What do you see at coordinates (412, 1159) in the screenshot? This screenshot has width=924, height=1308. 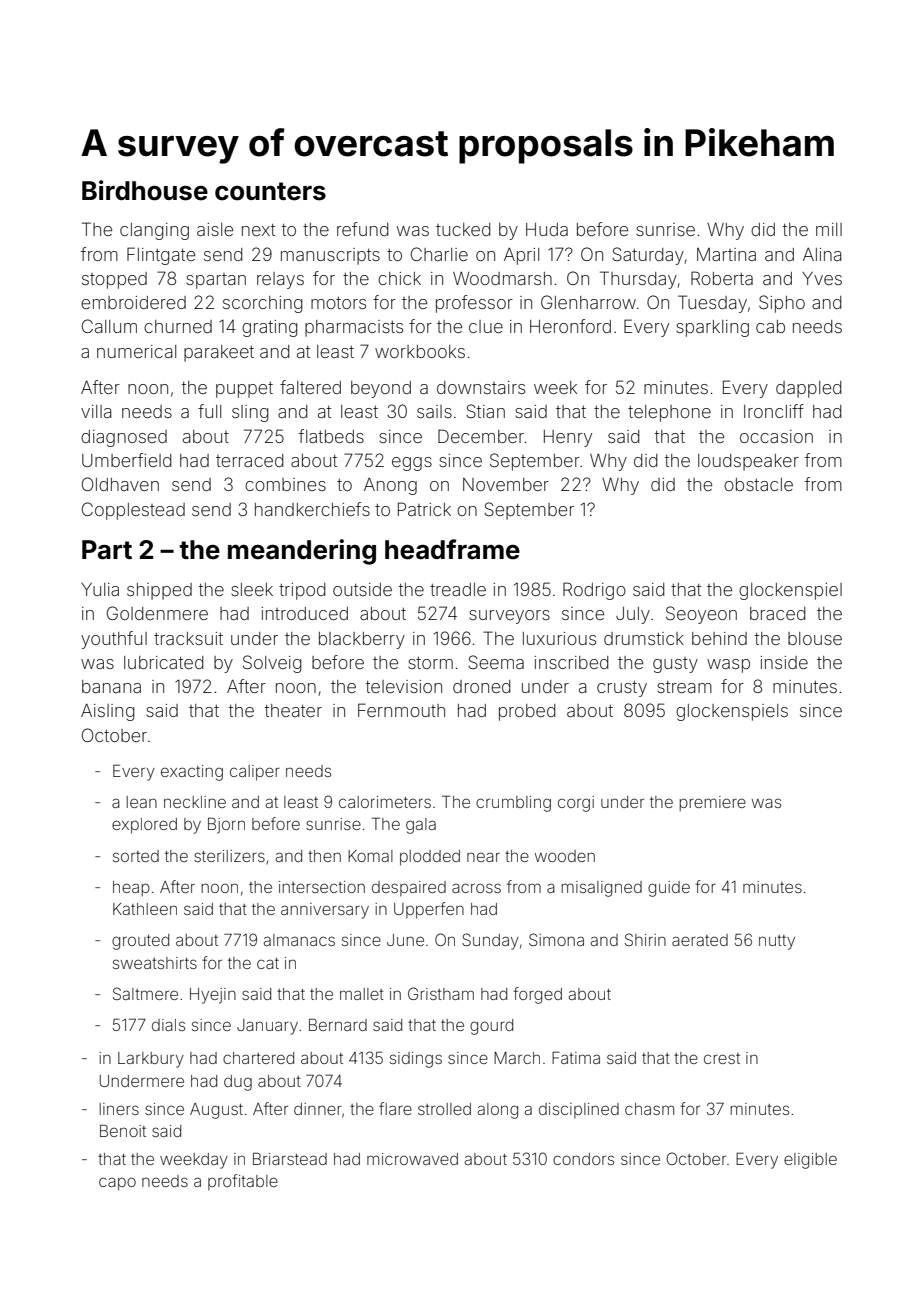 I see `microwaved` at bounding box center [412, 1159].
